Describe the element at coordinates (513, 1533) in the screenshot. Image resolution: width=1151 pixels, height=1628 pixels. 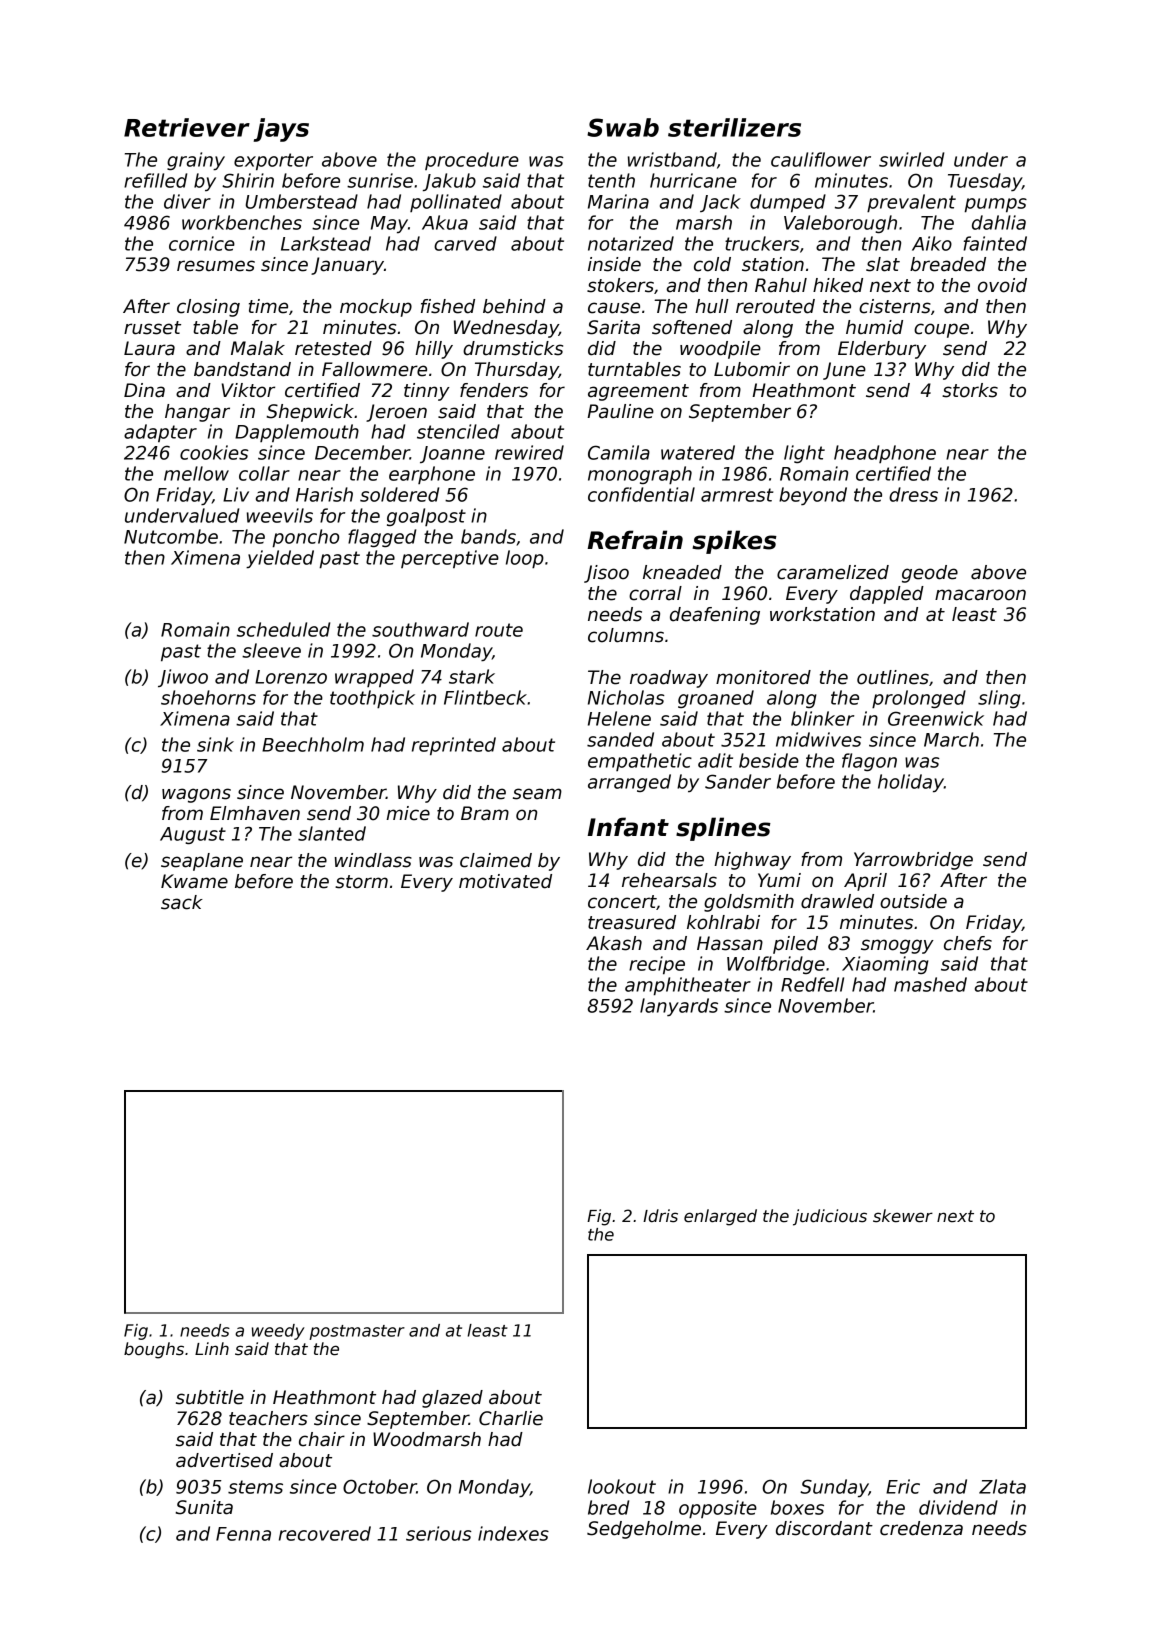
I see `indexes` at that location.
